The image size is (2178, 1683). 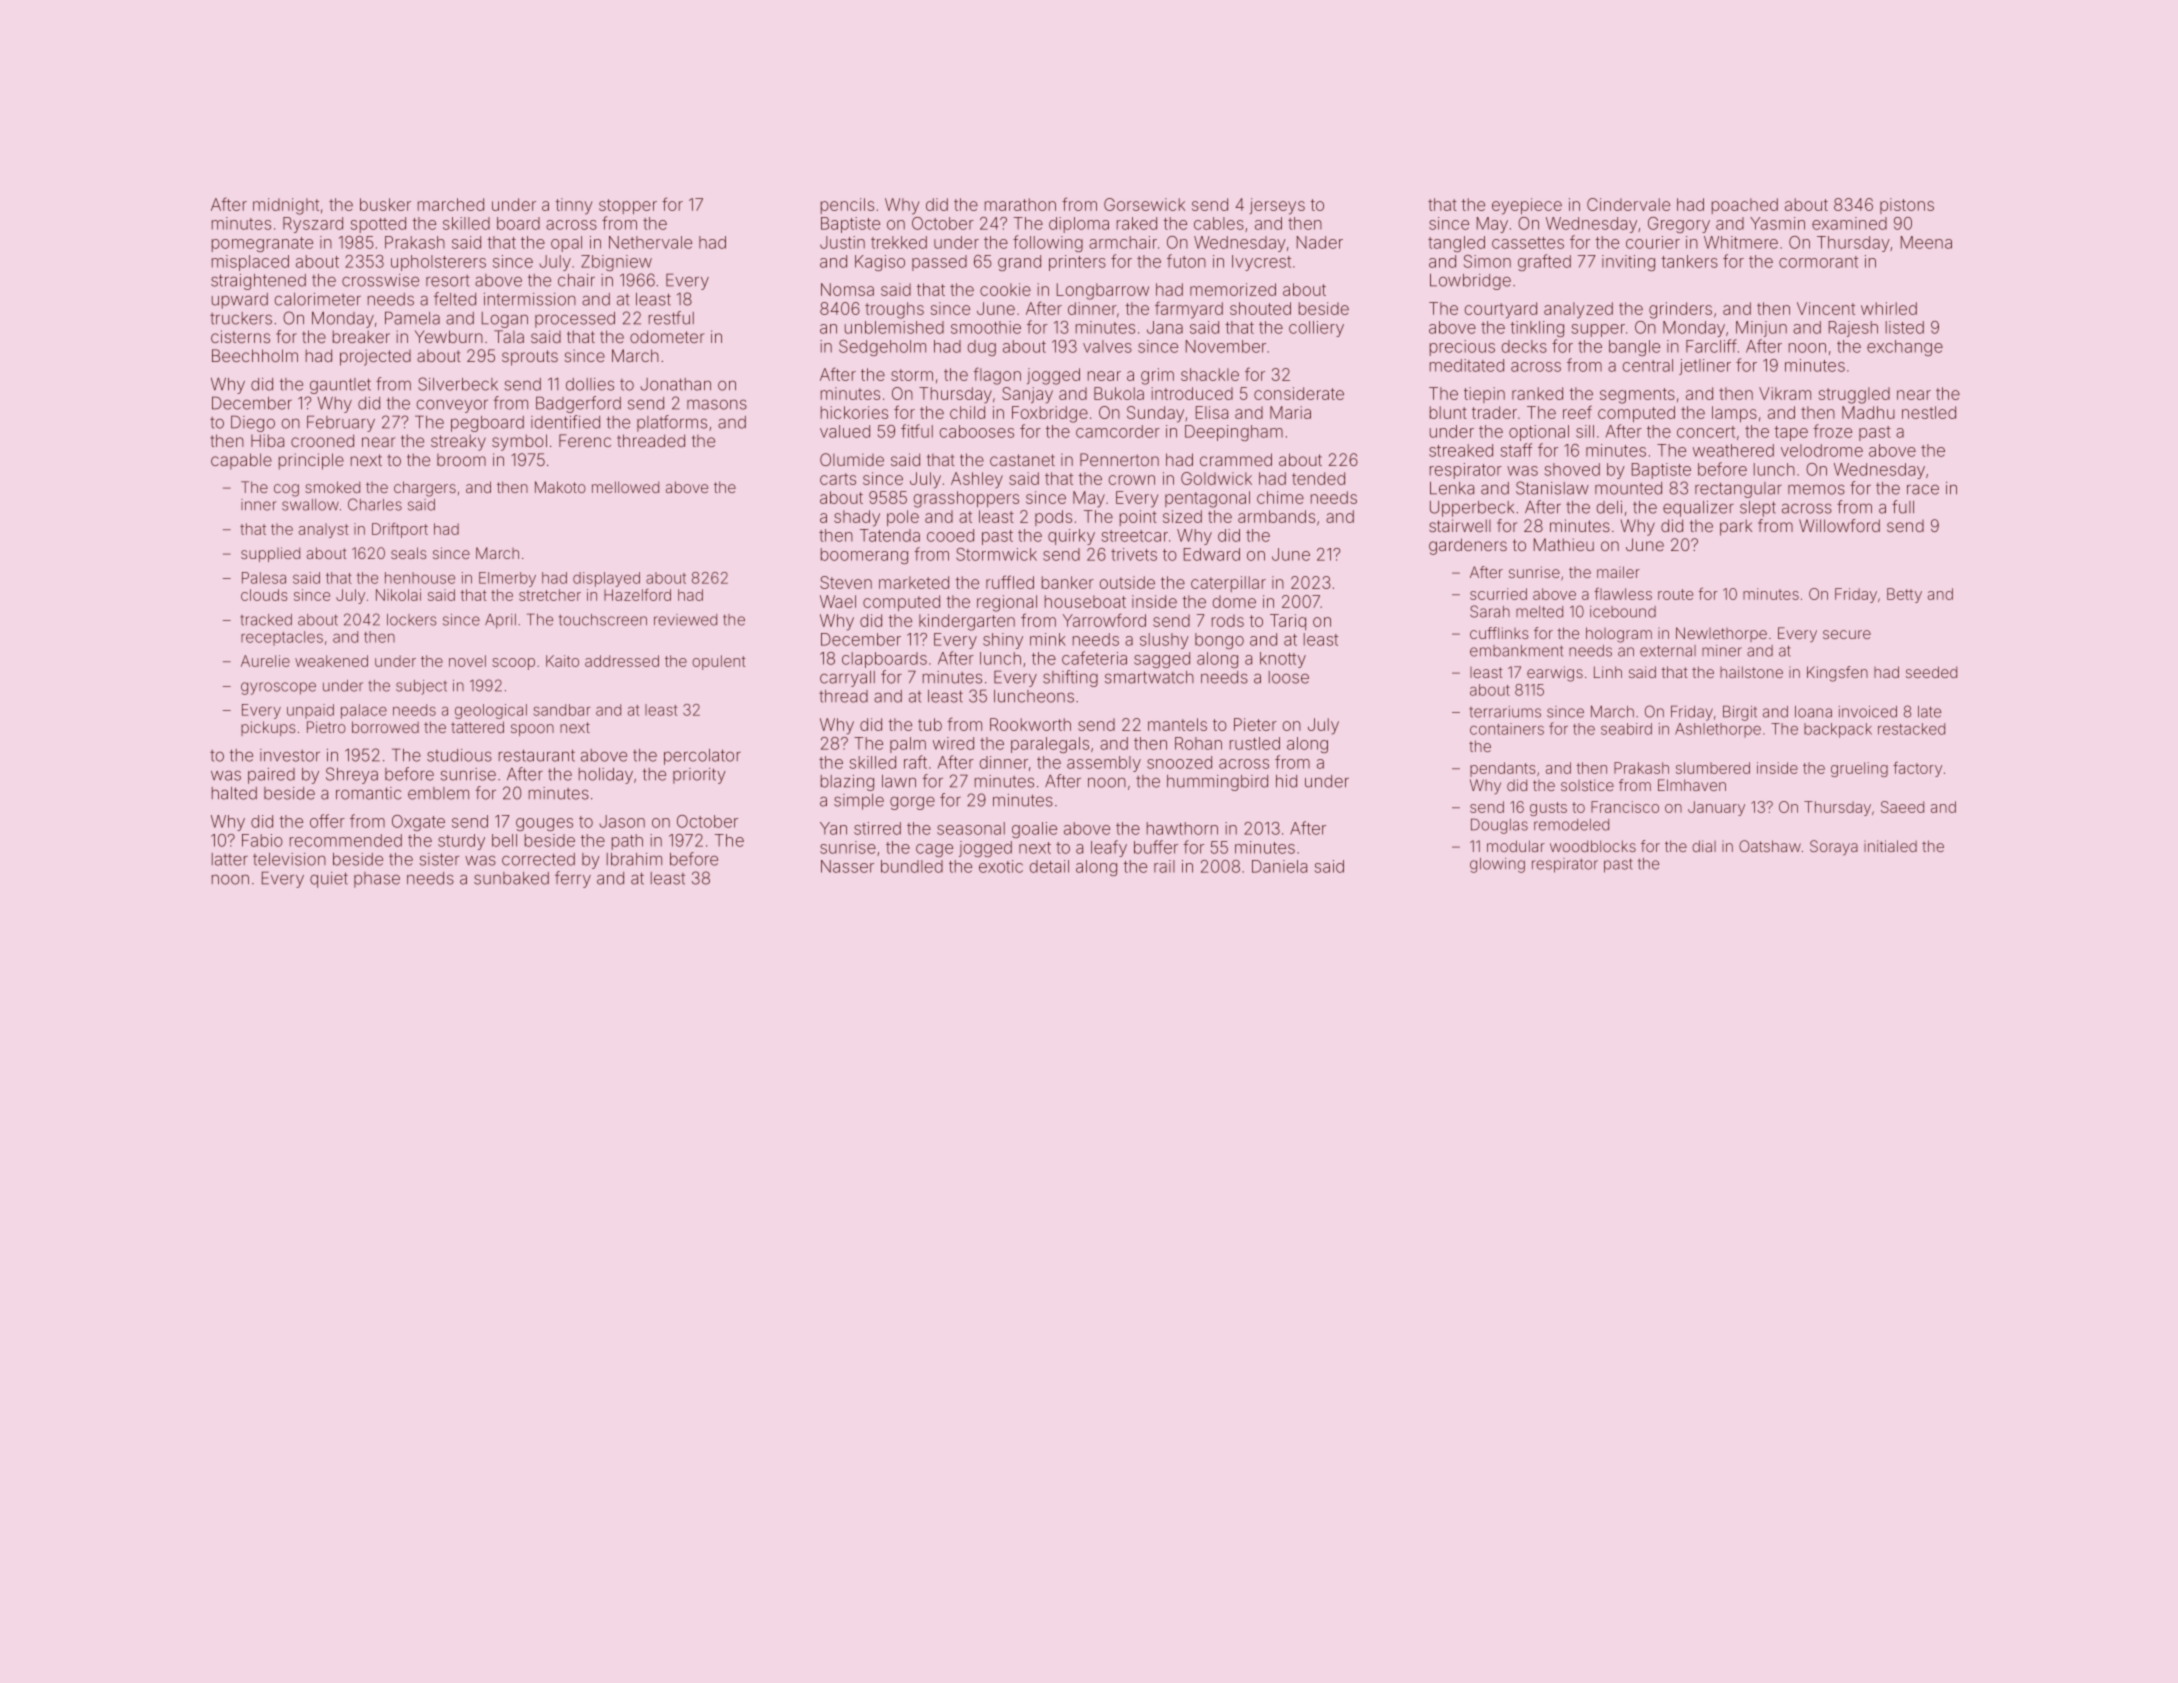 What do you see at coordinates (286, 206) in the screenshot?
I see `midnight` at bounding box center [286, 206].
